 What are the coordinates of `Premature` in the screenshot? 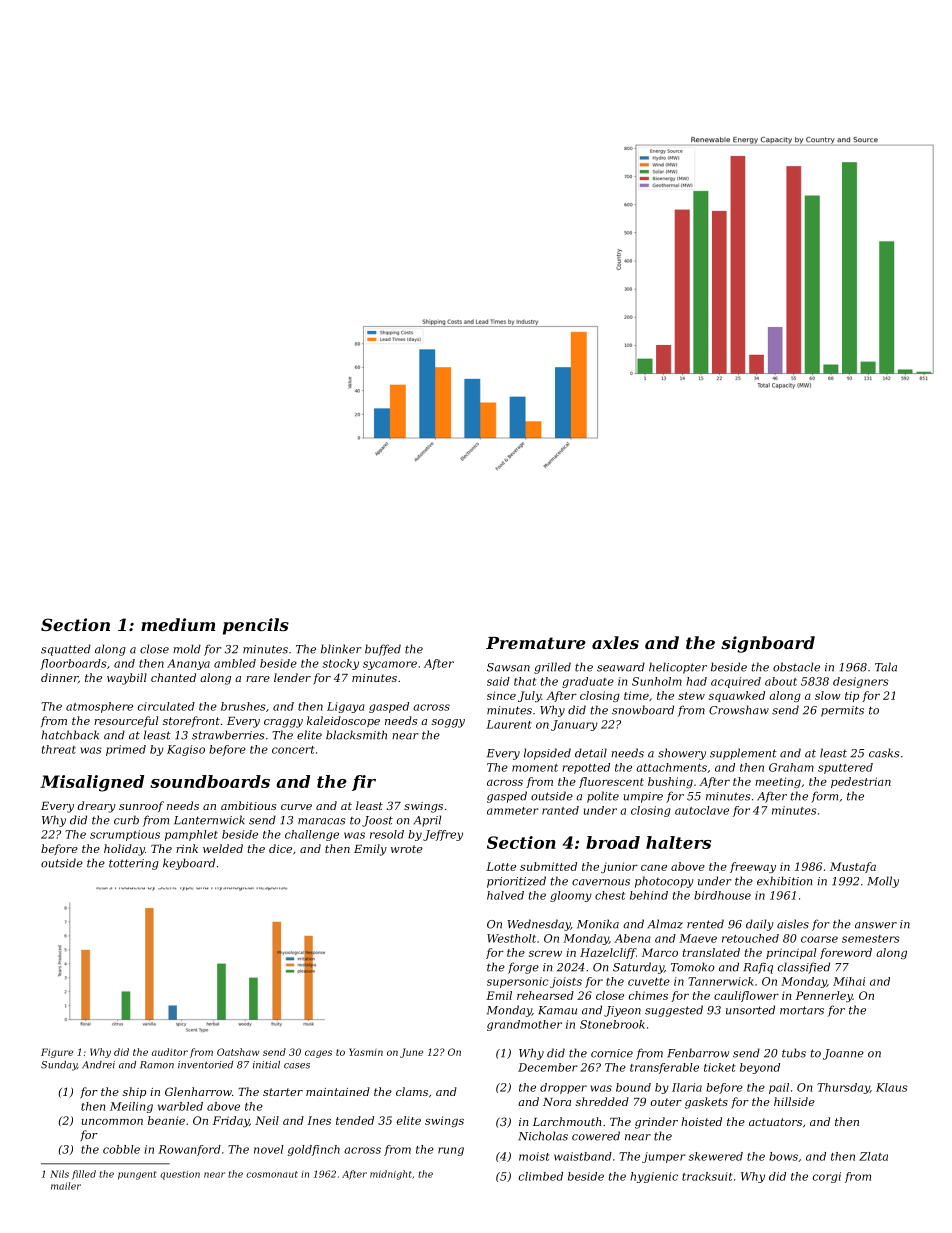 It's located at (536, 643).
